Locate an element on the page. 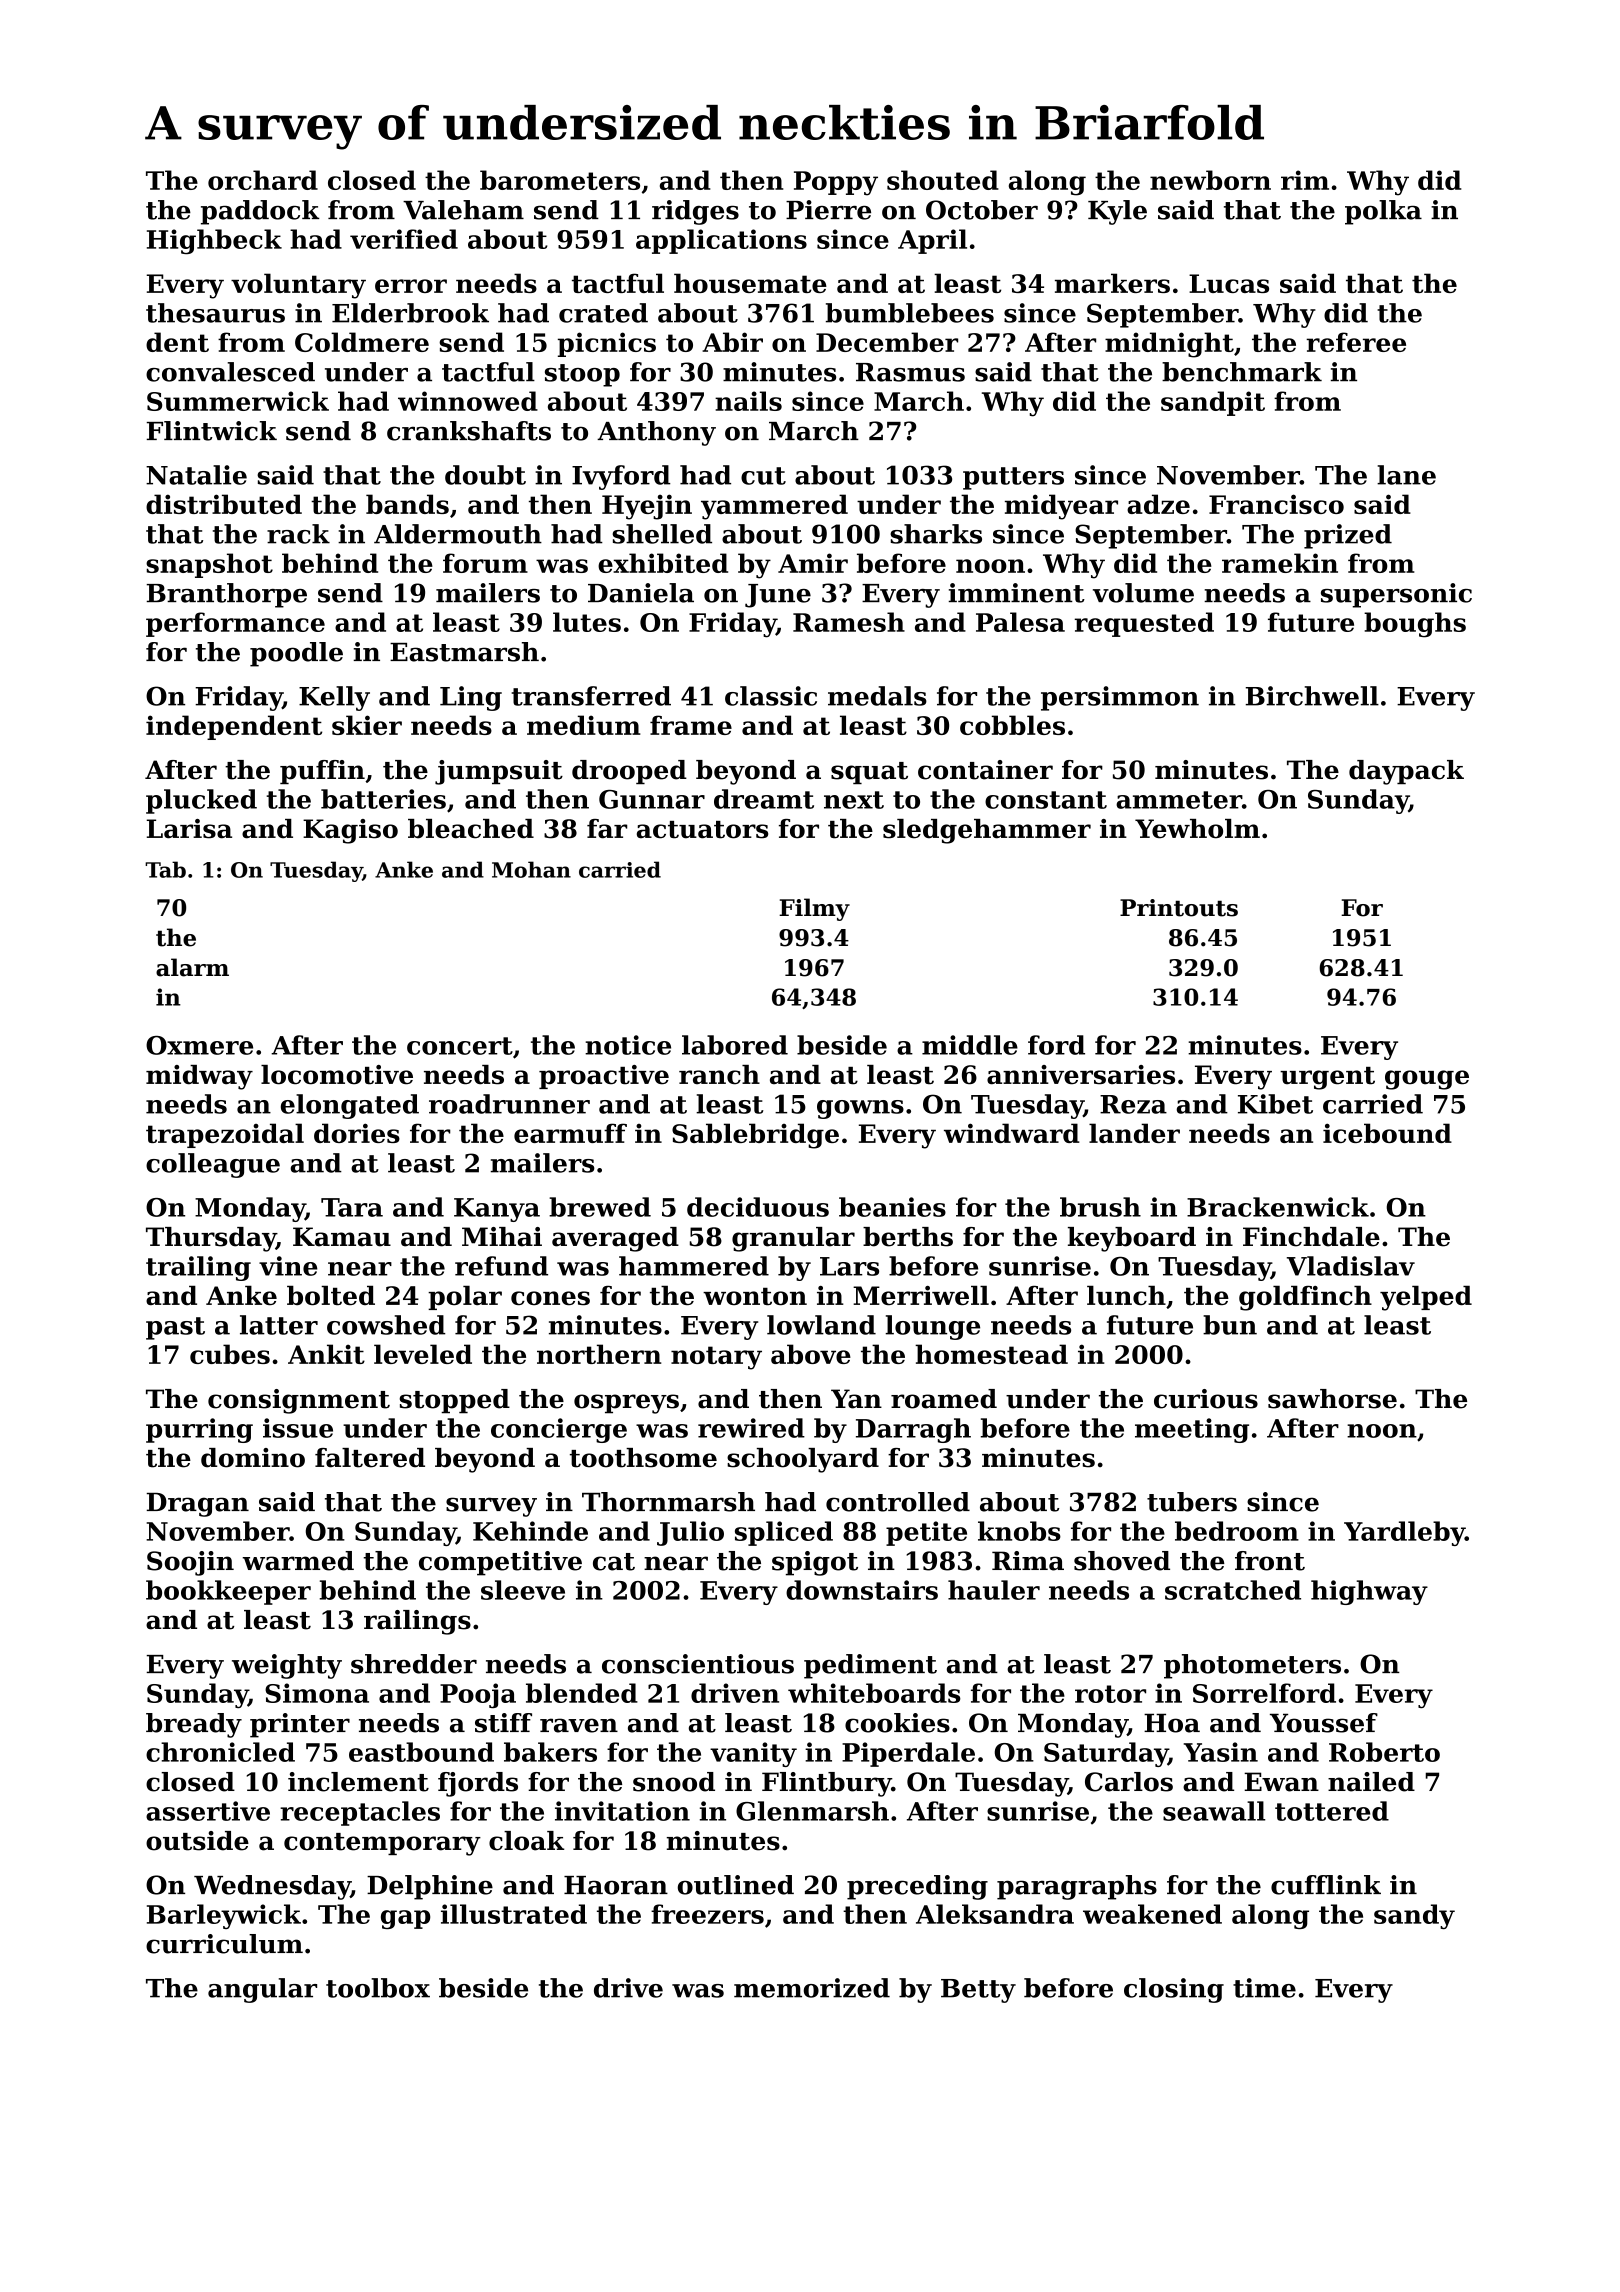 The image size is (1620, 2292). colleague is located at coordinates (213, 1165).
